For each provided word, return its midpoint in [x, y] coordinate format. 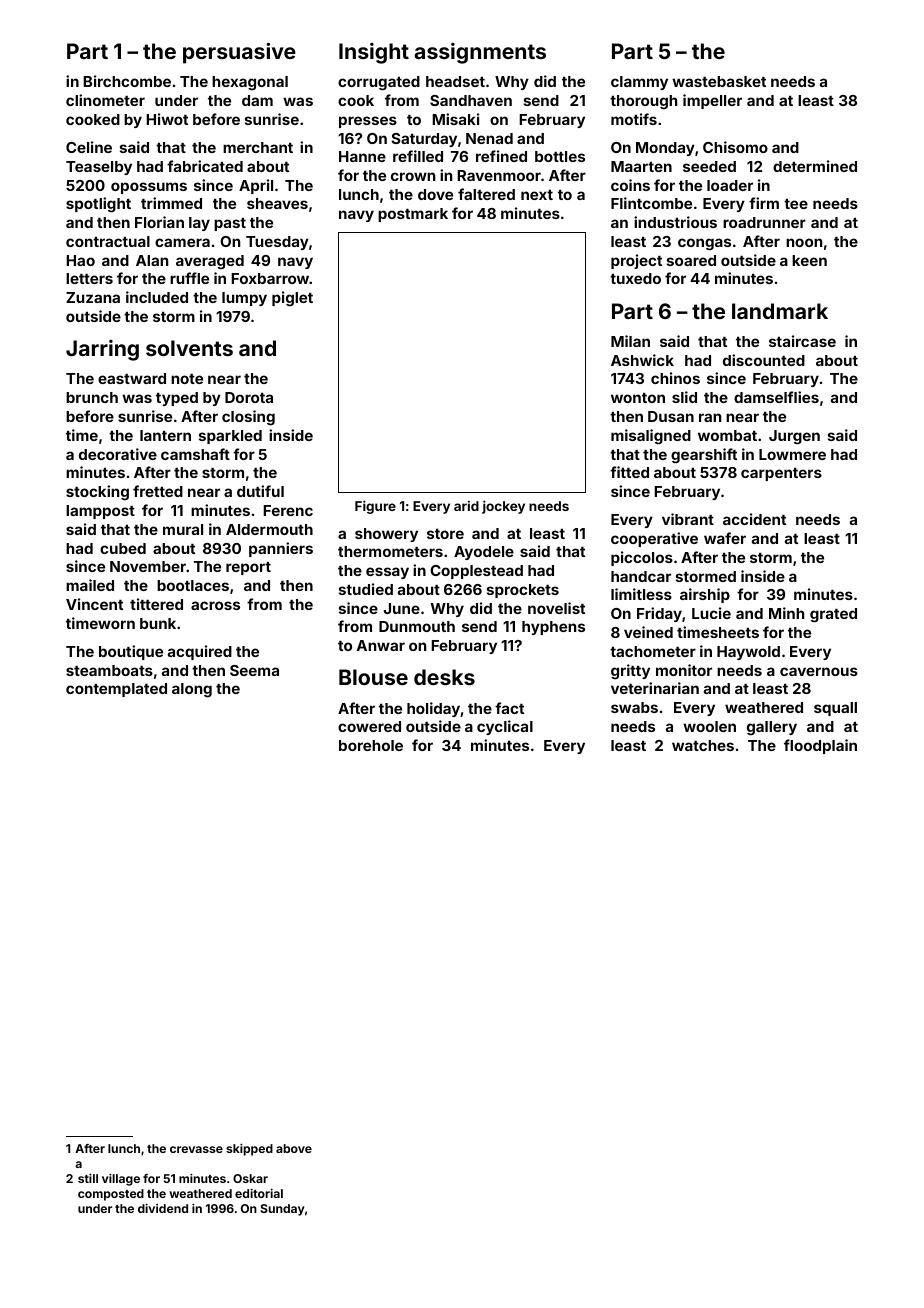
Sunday [282, 1210]
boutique [131, 652]
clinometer [105, 100]
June [402, 608]
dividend [163, 1208]
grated [833, 615]
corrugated [379, 83]
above [294, 1148]
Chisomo [735, 147]
